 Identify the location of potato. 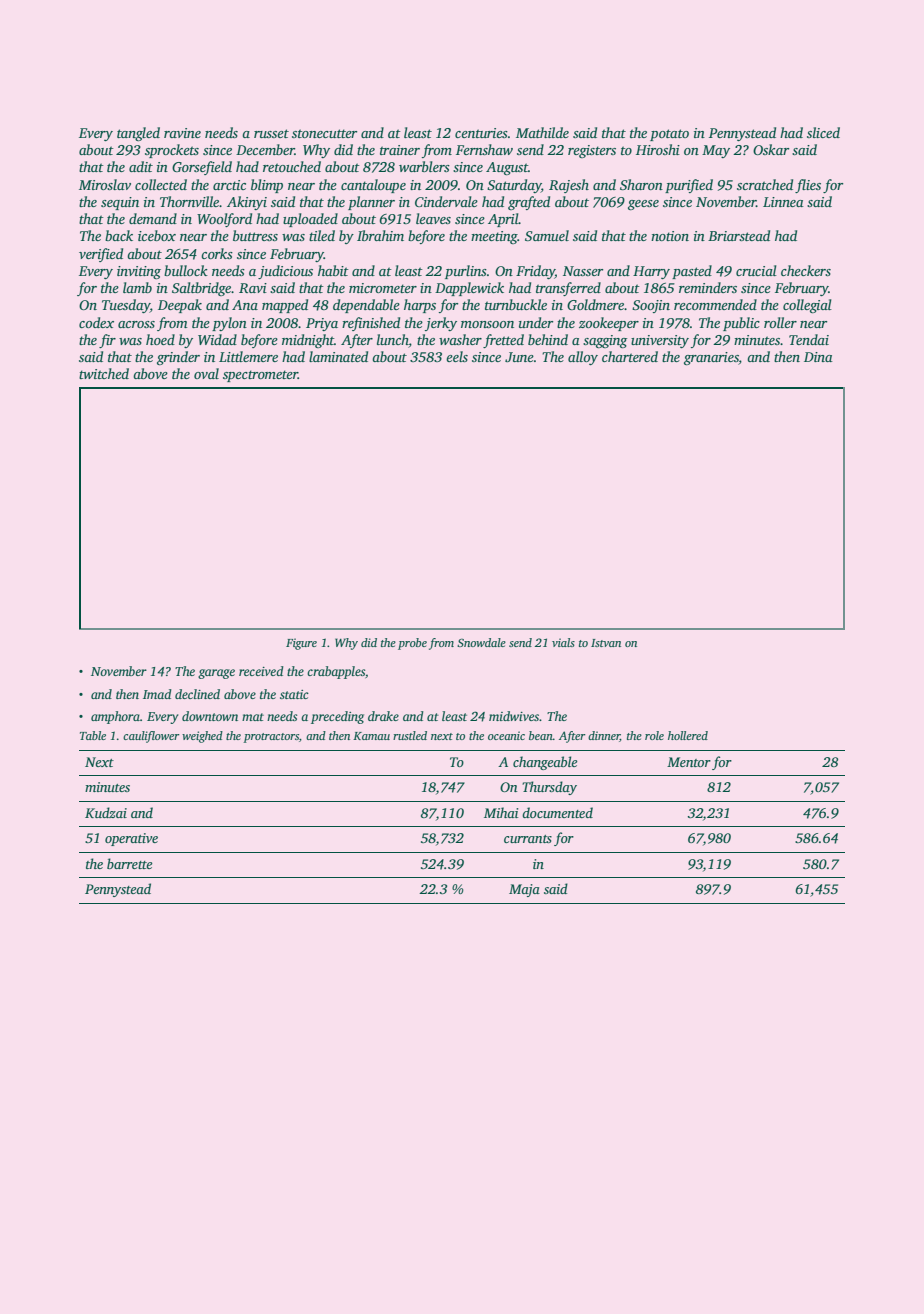
(669, 135).
